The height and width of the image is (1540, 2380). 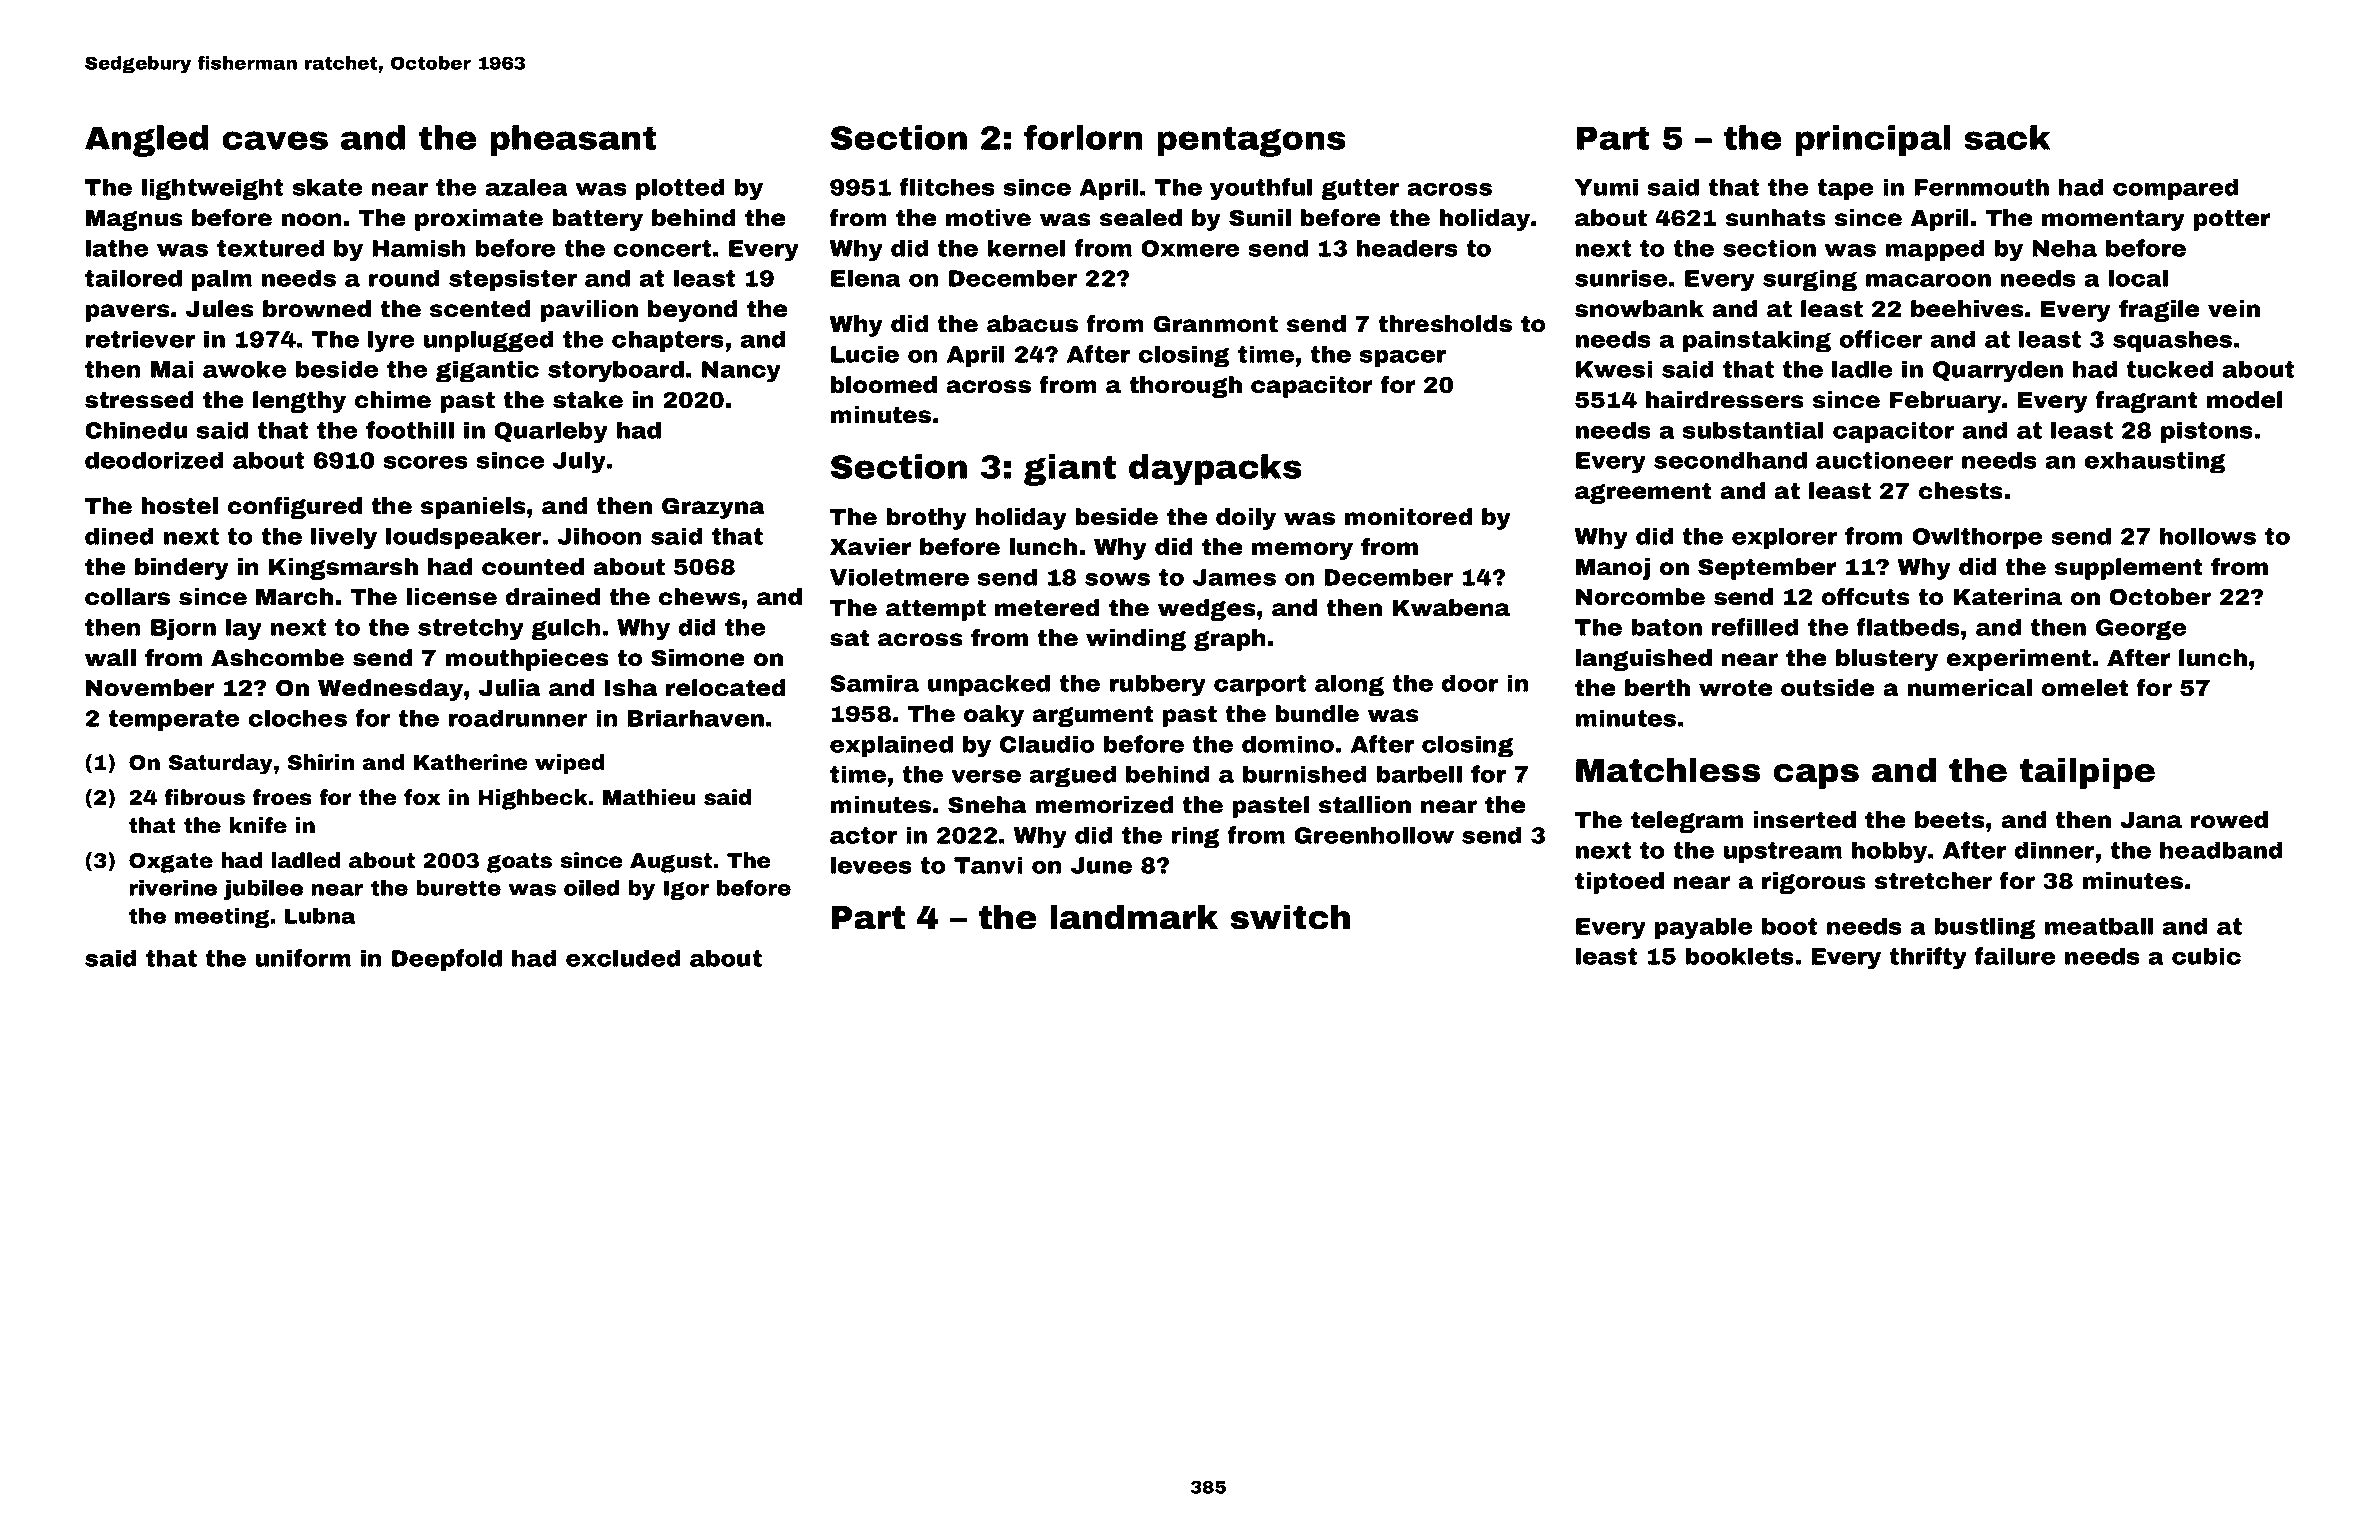 I want to click on tailpipe, so click(x=2087, y=773).
